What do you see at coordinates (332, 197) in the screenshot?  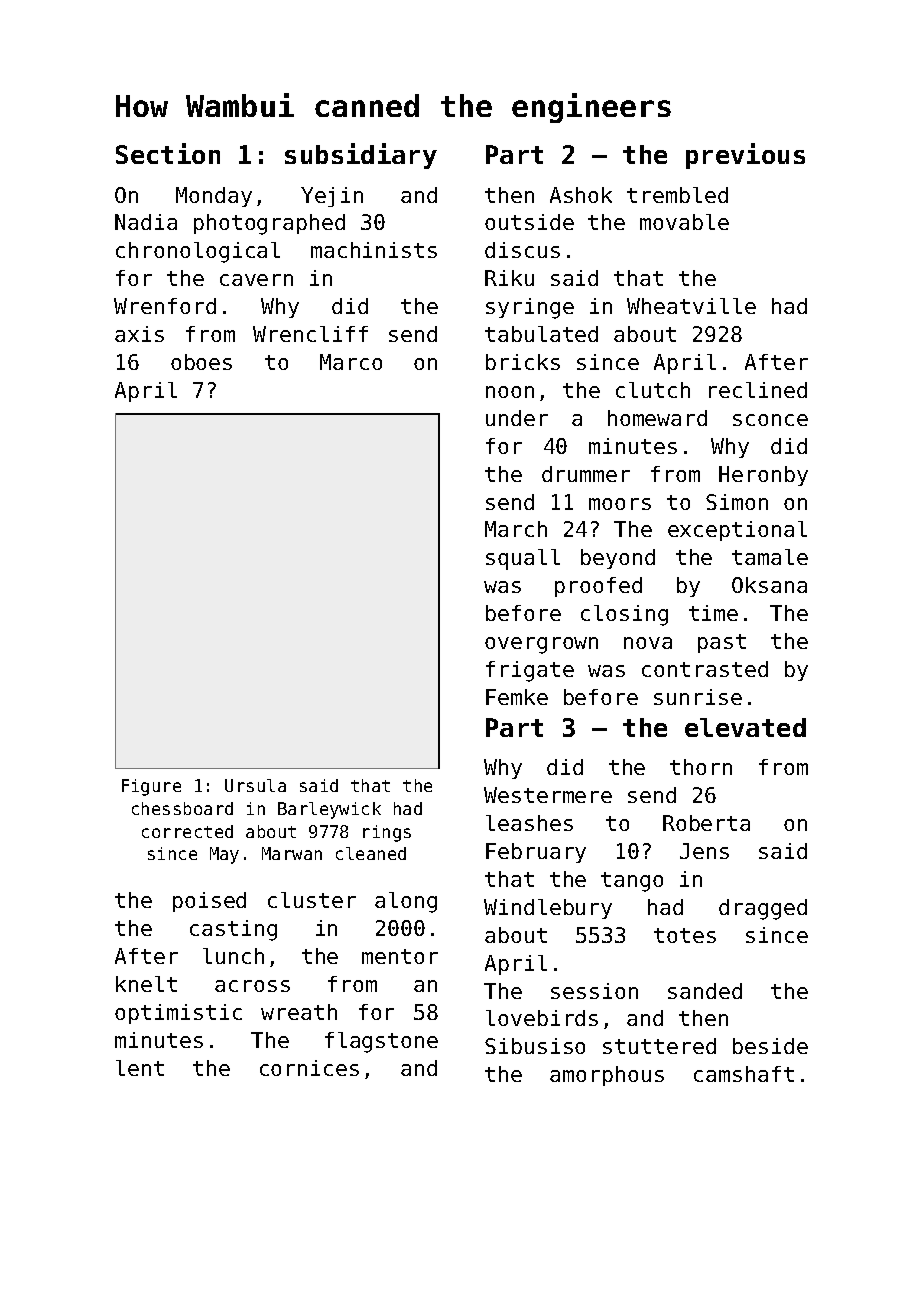 I see `Yejin` at bounding box center [332, 197].
